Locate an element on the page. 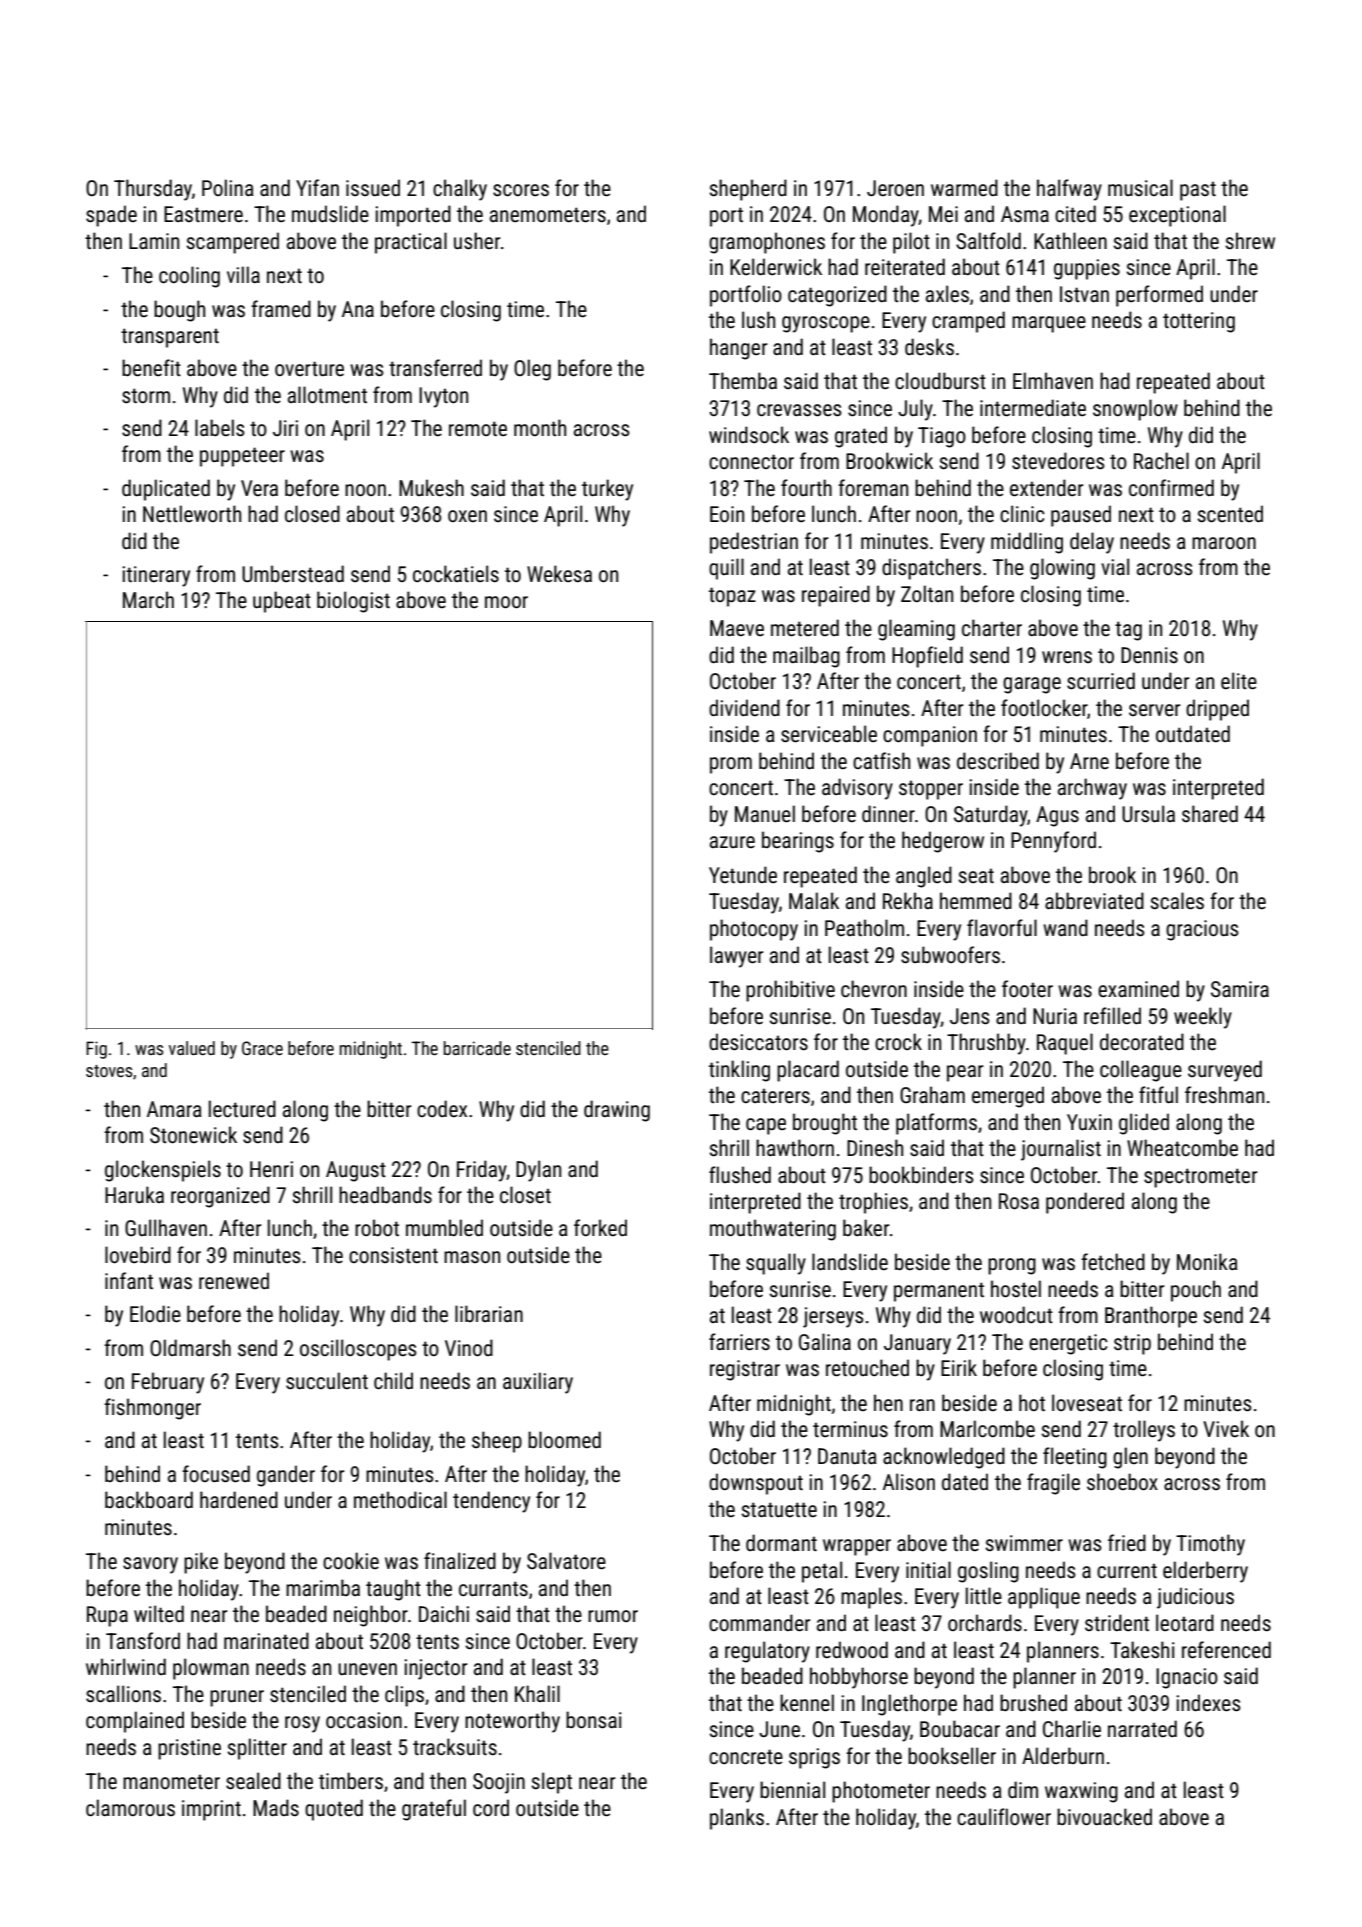 This page has width=1362, height=1927. past is located at coordinates (1198, 191).
